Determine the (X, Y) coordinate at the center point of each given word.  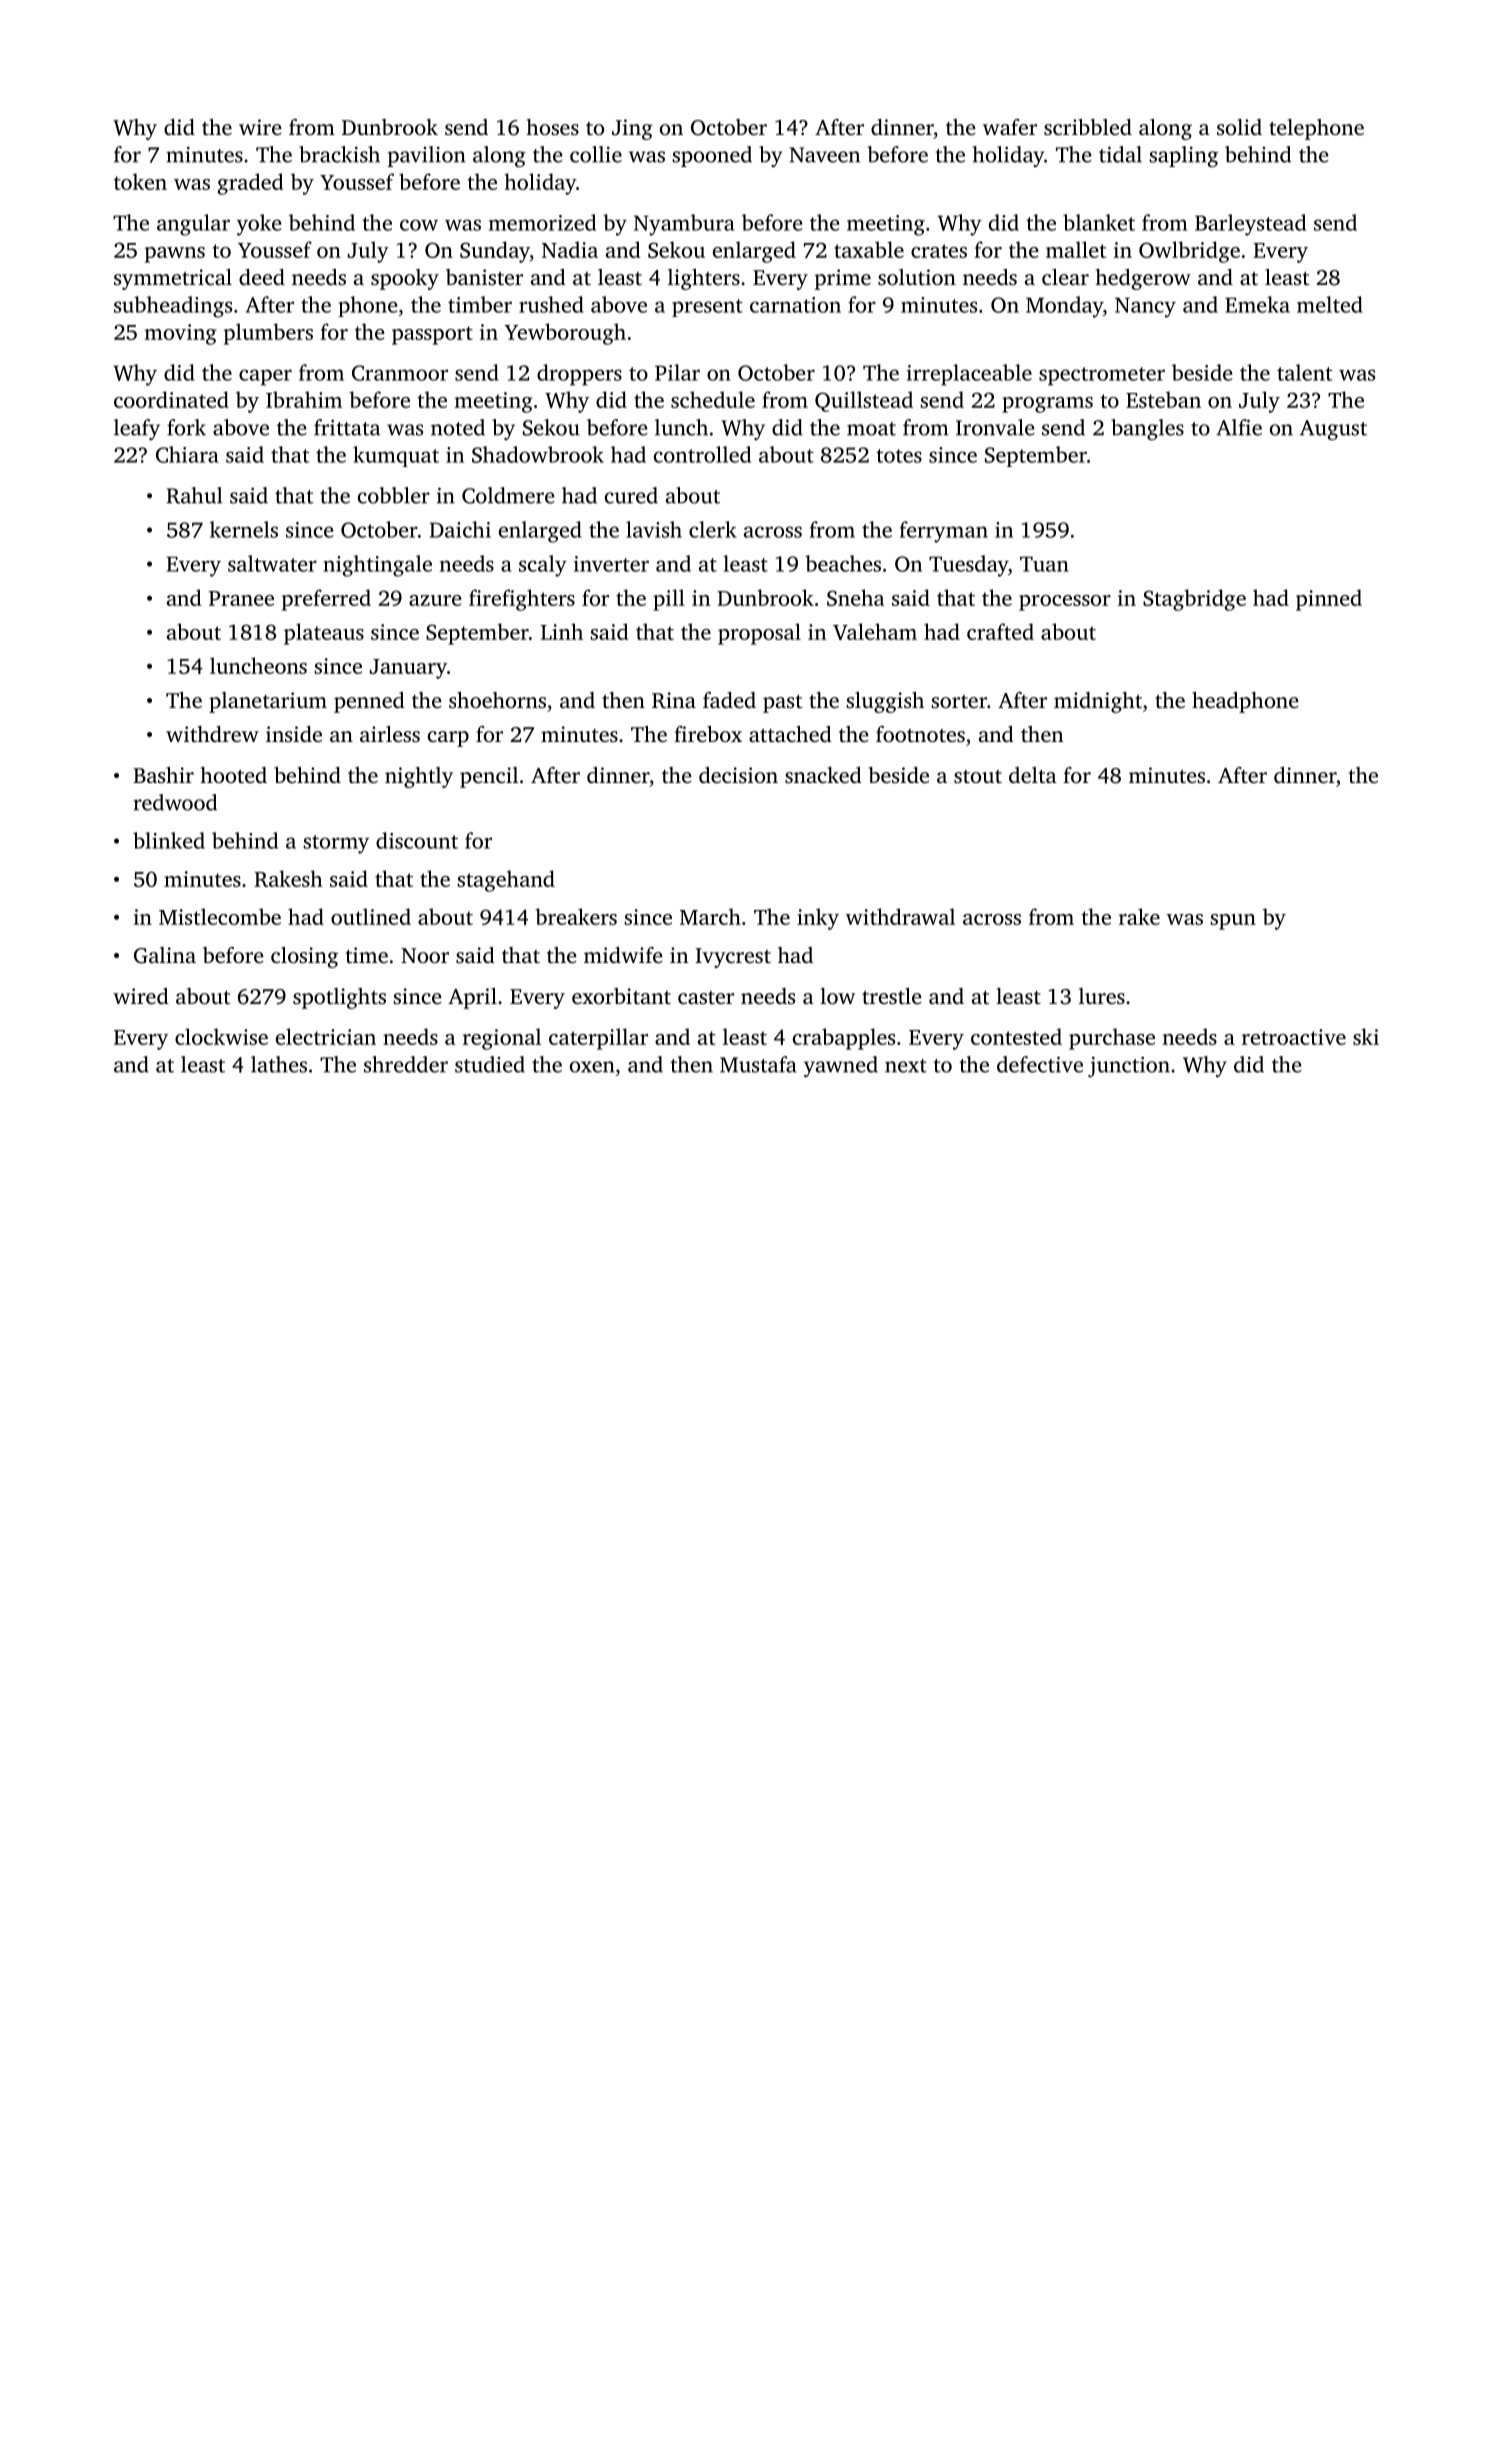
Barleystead (1250, 225)
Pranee (241, 598)
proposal (759, 634)
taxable (869, 249)
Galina (165, 955)
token (140, 181)
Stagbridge (1194, 600)
